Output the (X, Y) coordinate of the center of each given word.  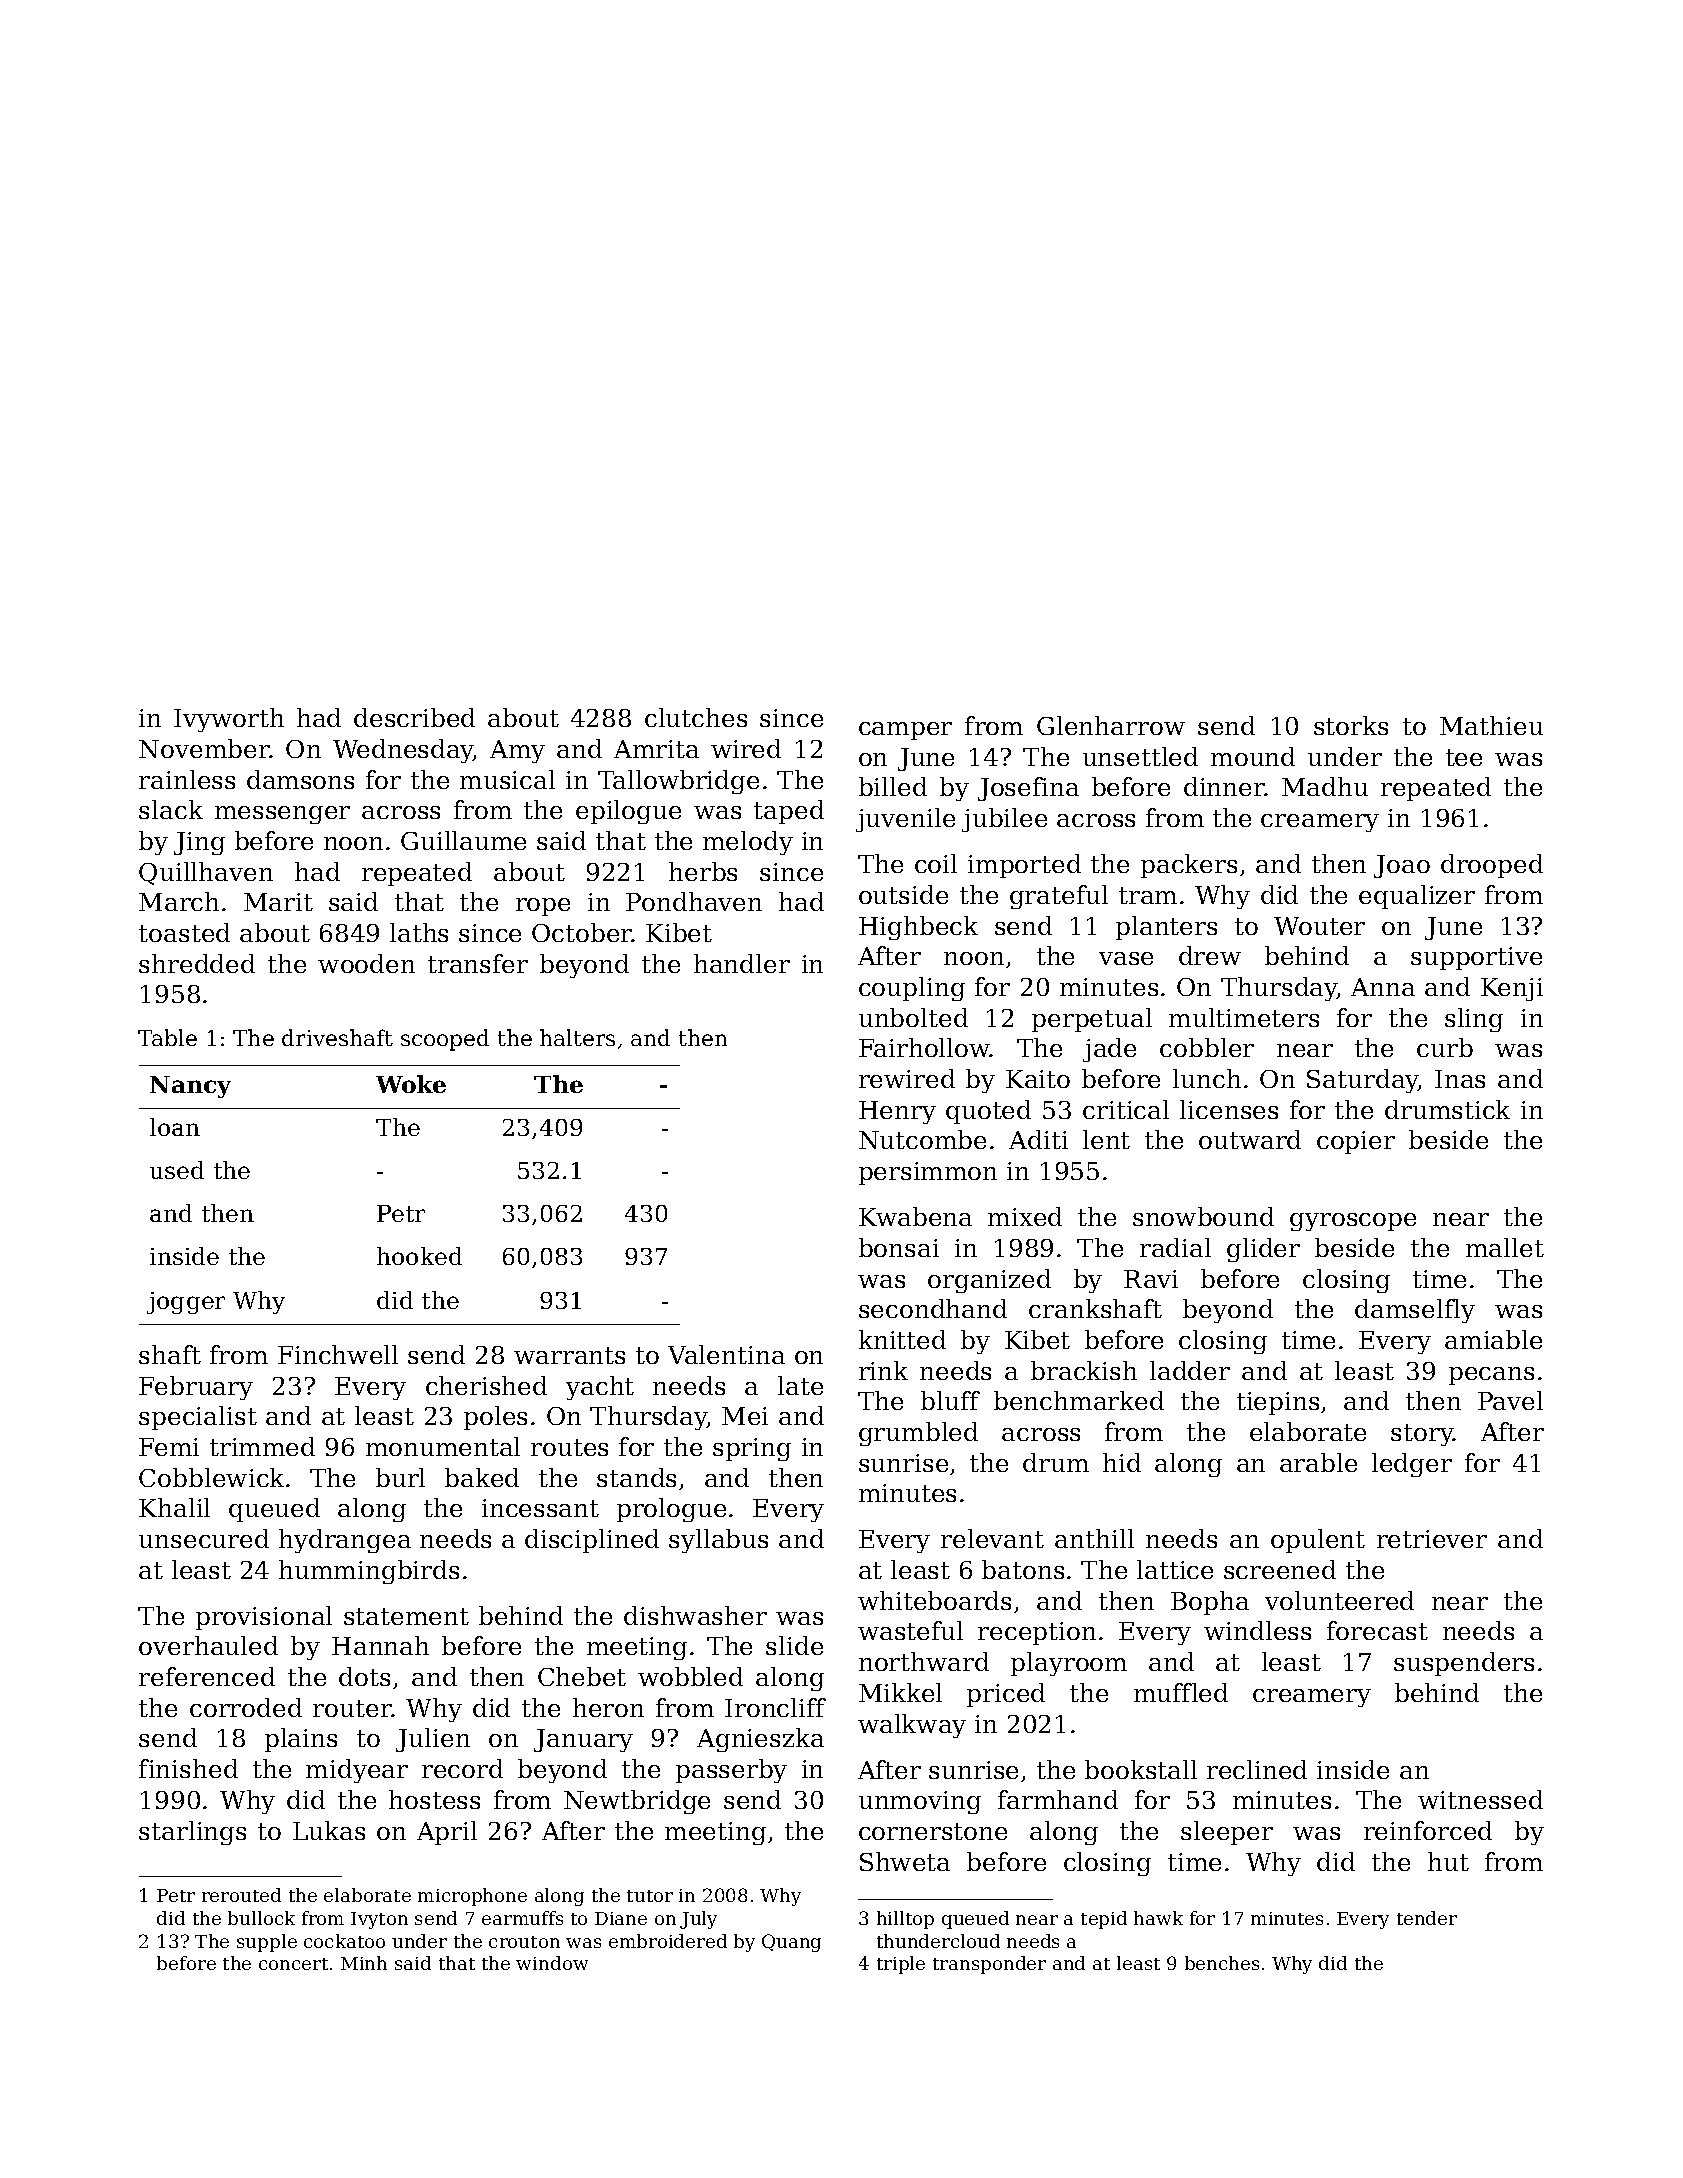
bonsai (899, 1247)
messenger (282, 815)
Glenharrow (1111, 725)
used (177, 1170)
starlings (192, 1833)
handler (742, 963)
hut (1448, 1861)
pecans (1491, 1376)
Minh (364, 1963)
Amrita (656, 749)
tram (1148, 895)
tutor (650, 1896)
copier (1356, 1142)
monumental (443, 1446)
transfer (478, 963)
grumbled (918, 1434)
